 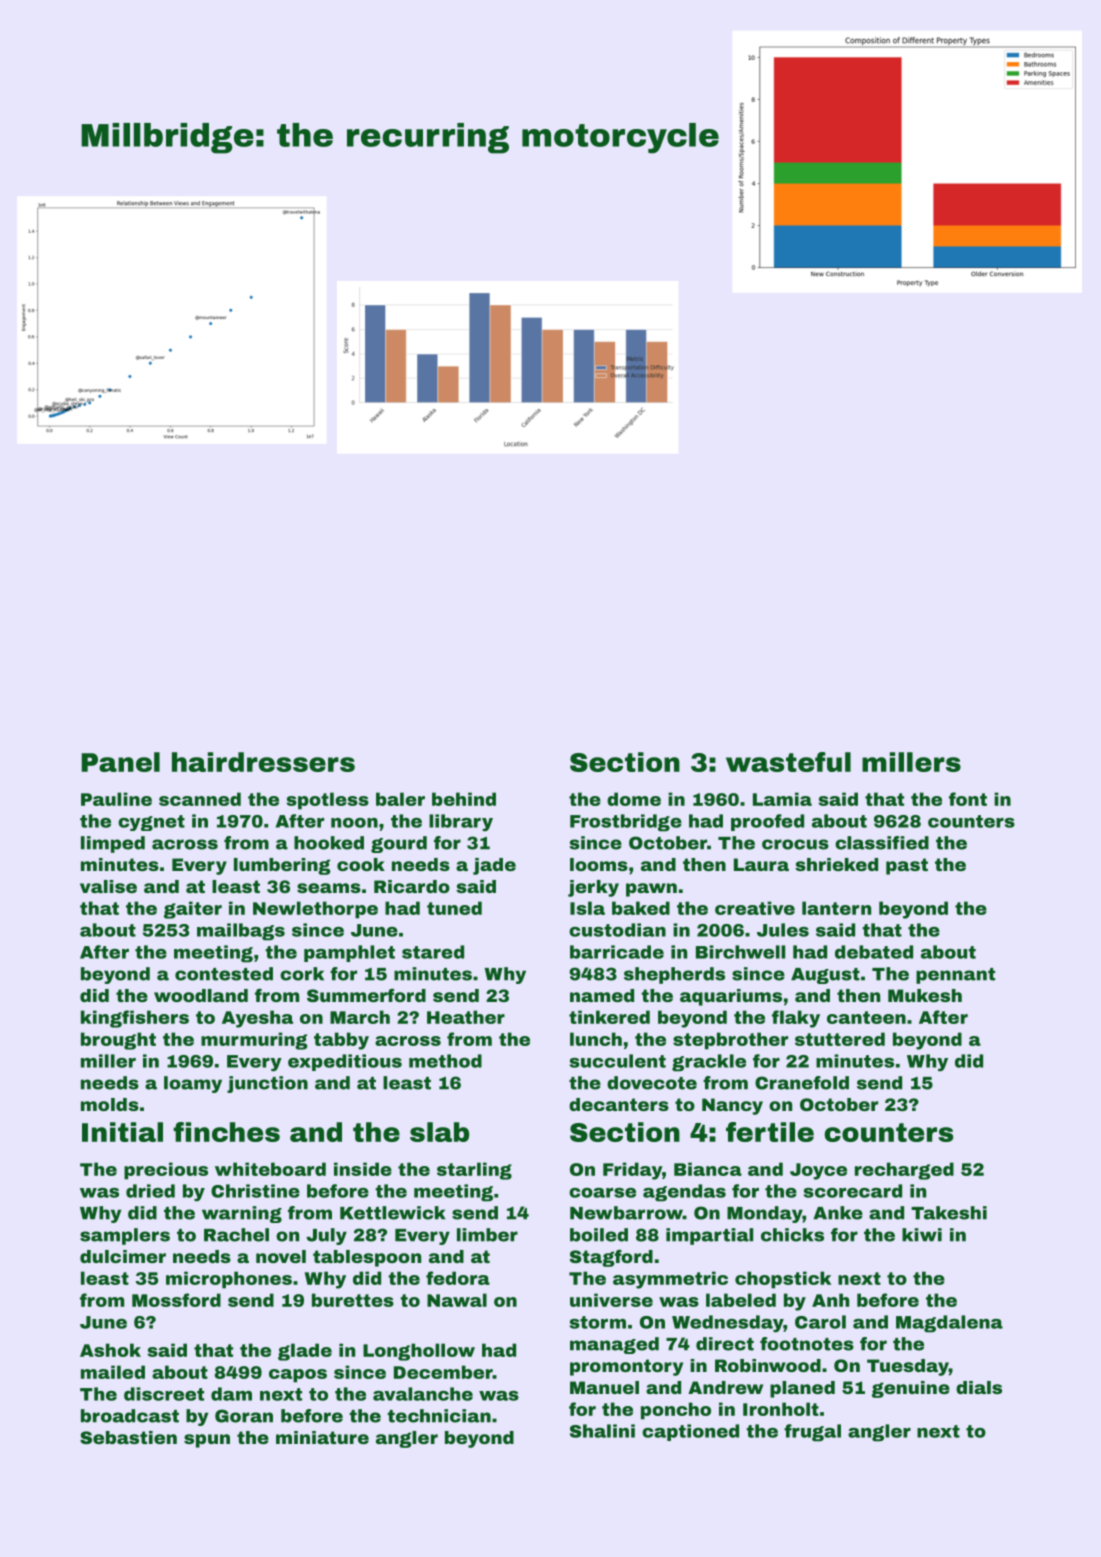 What do you see at coordinates (164, 1394) in the screenshot?
I see `discreet` at bounding box center [164, 1394].
